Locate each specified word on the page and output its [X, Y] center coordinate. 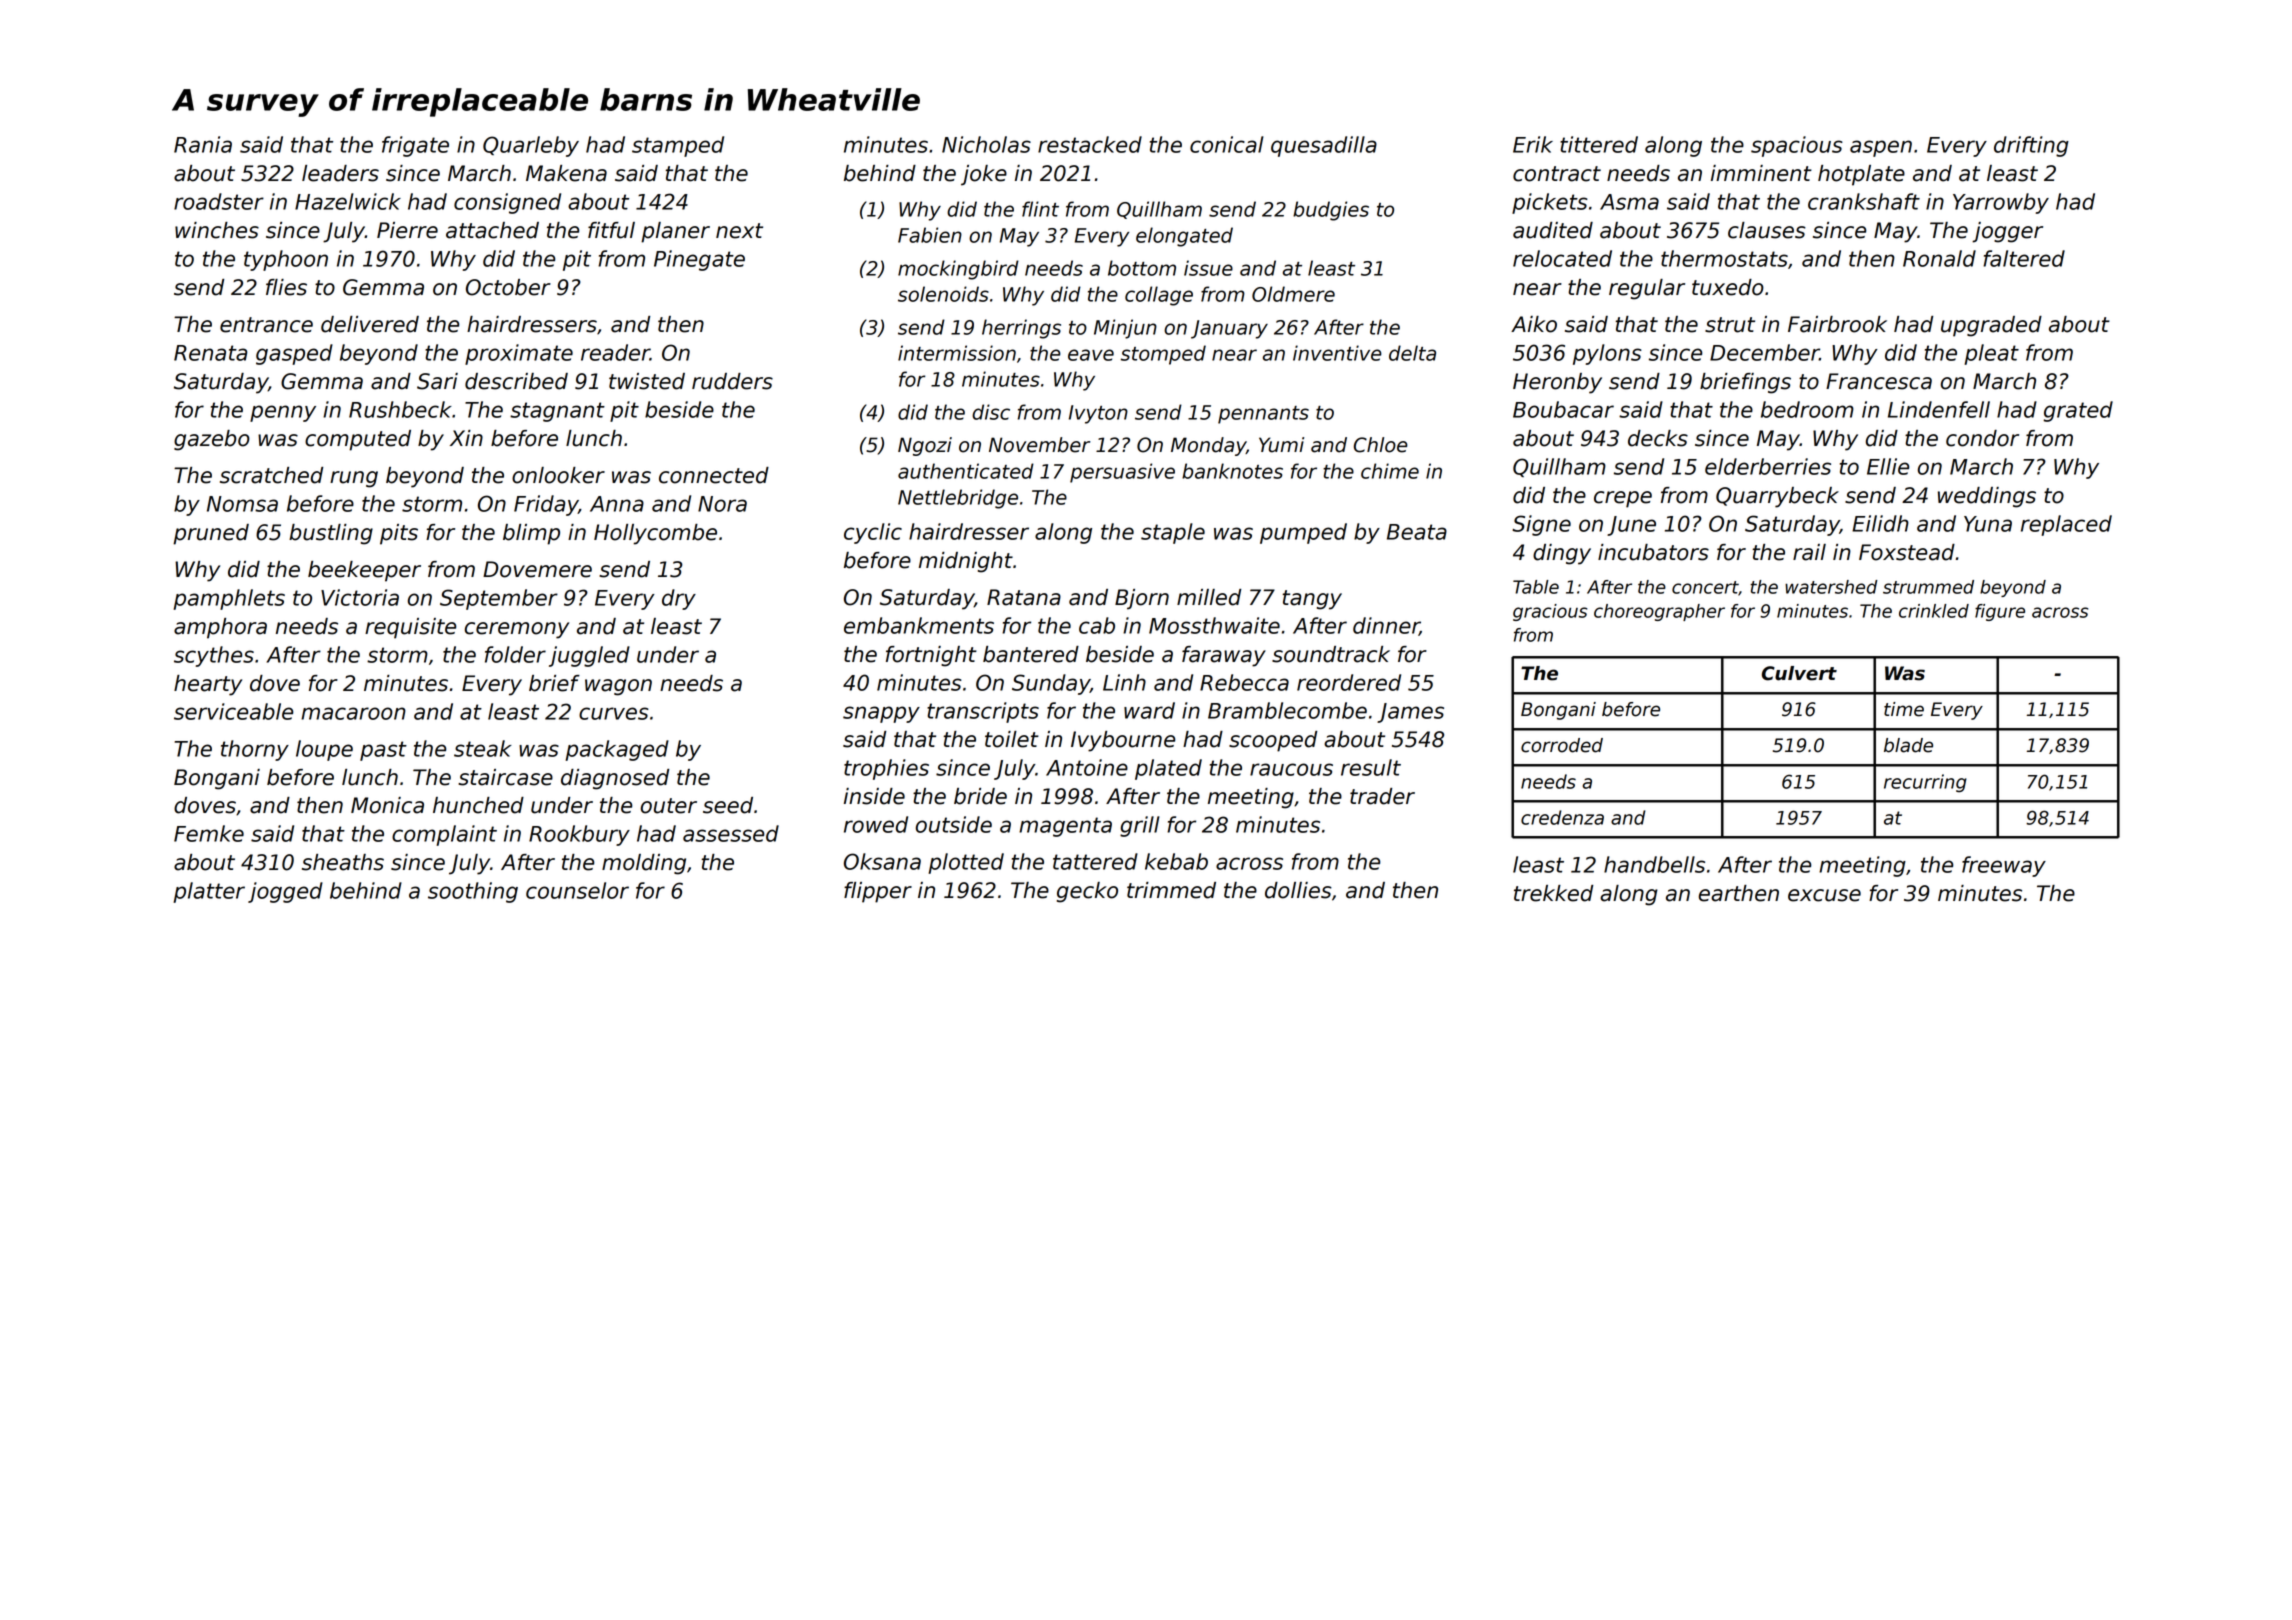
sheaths [343, 862]
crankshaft [1864, 201]
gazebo [212, 440]
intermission [957, 353]
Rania [203, 144]
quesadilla [1324, 146]
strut [1730, 325]
